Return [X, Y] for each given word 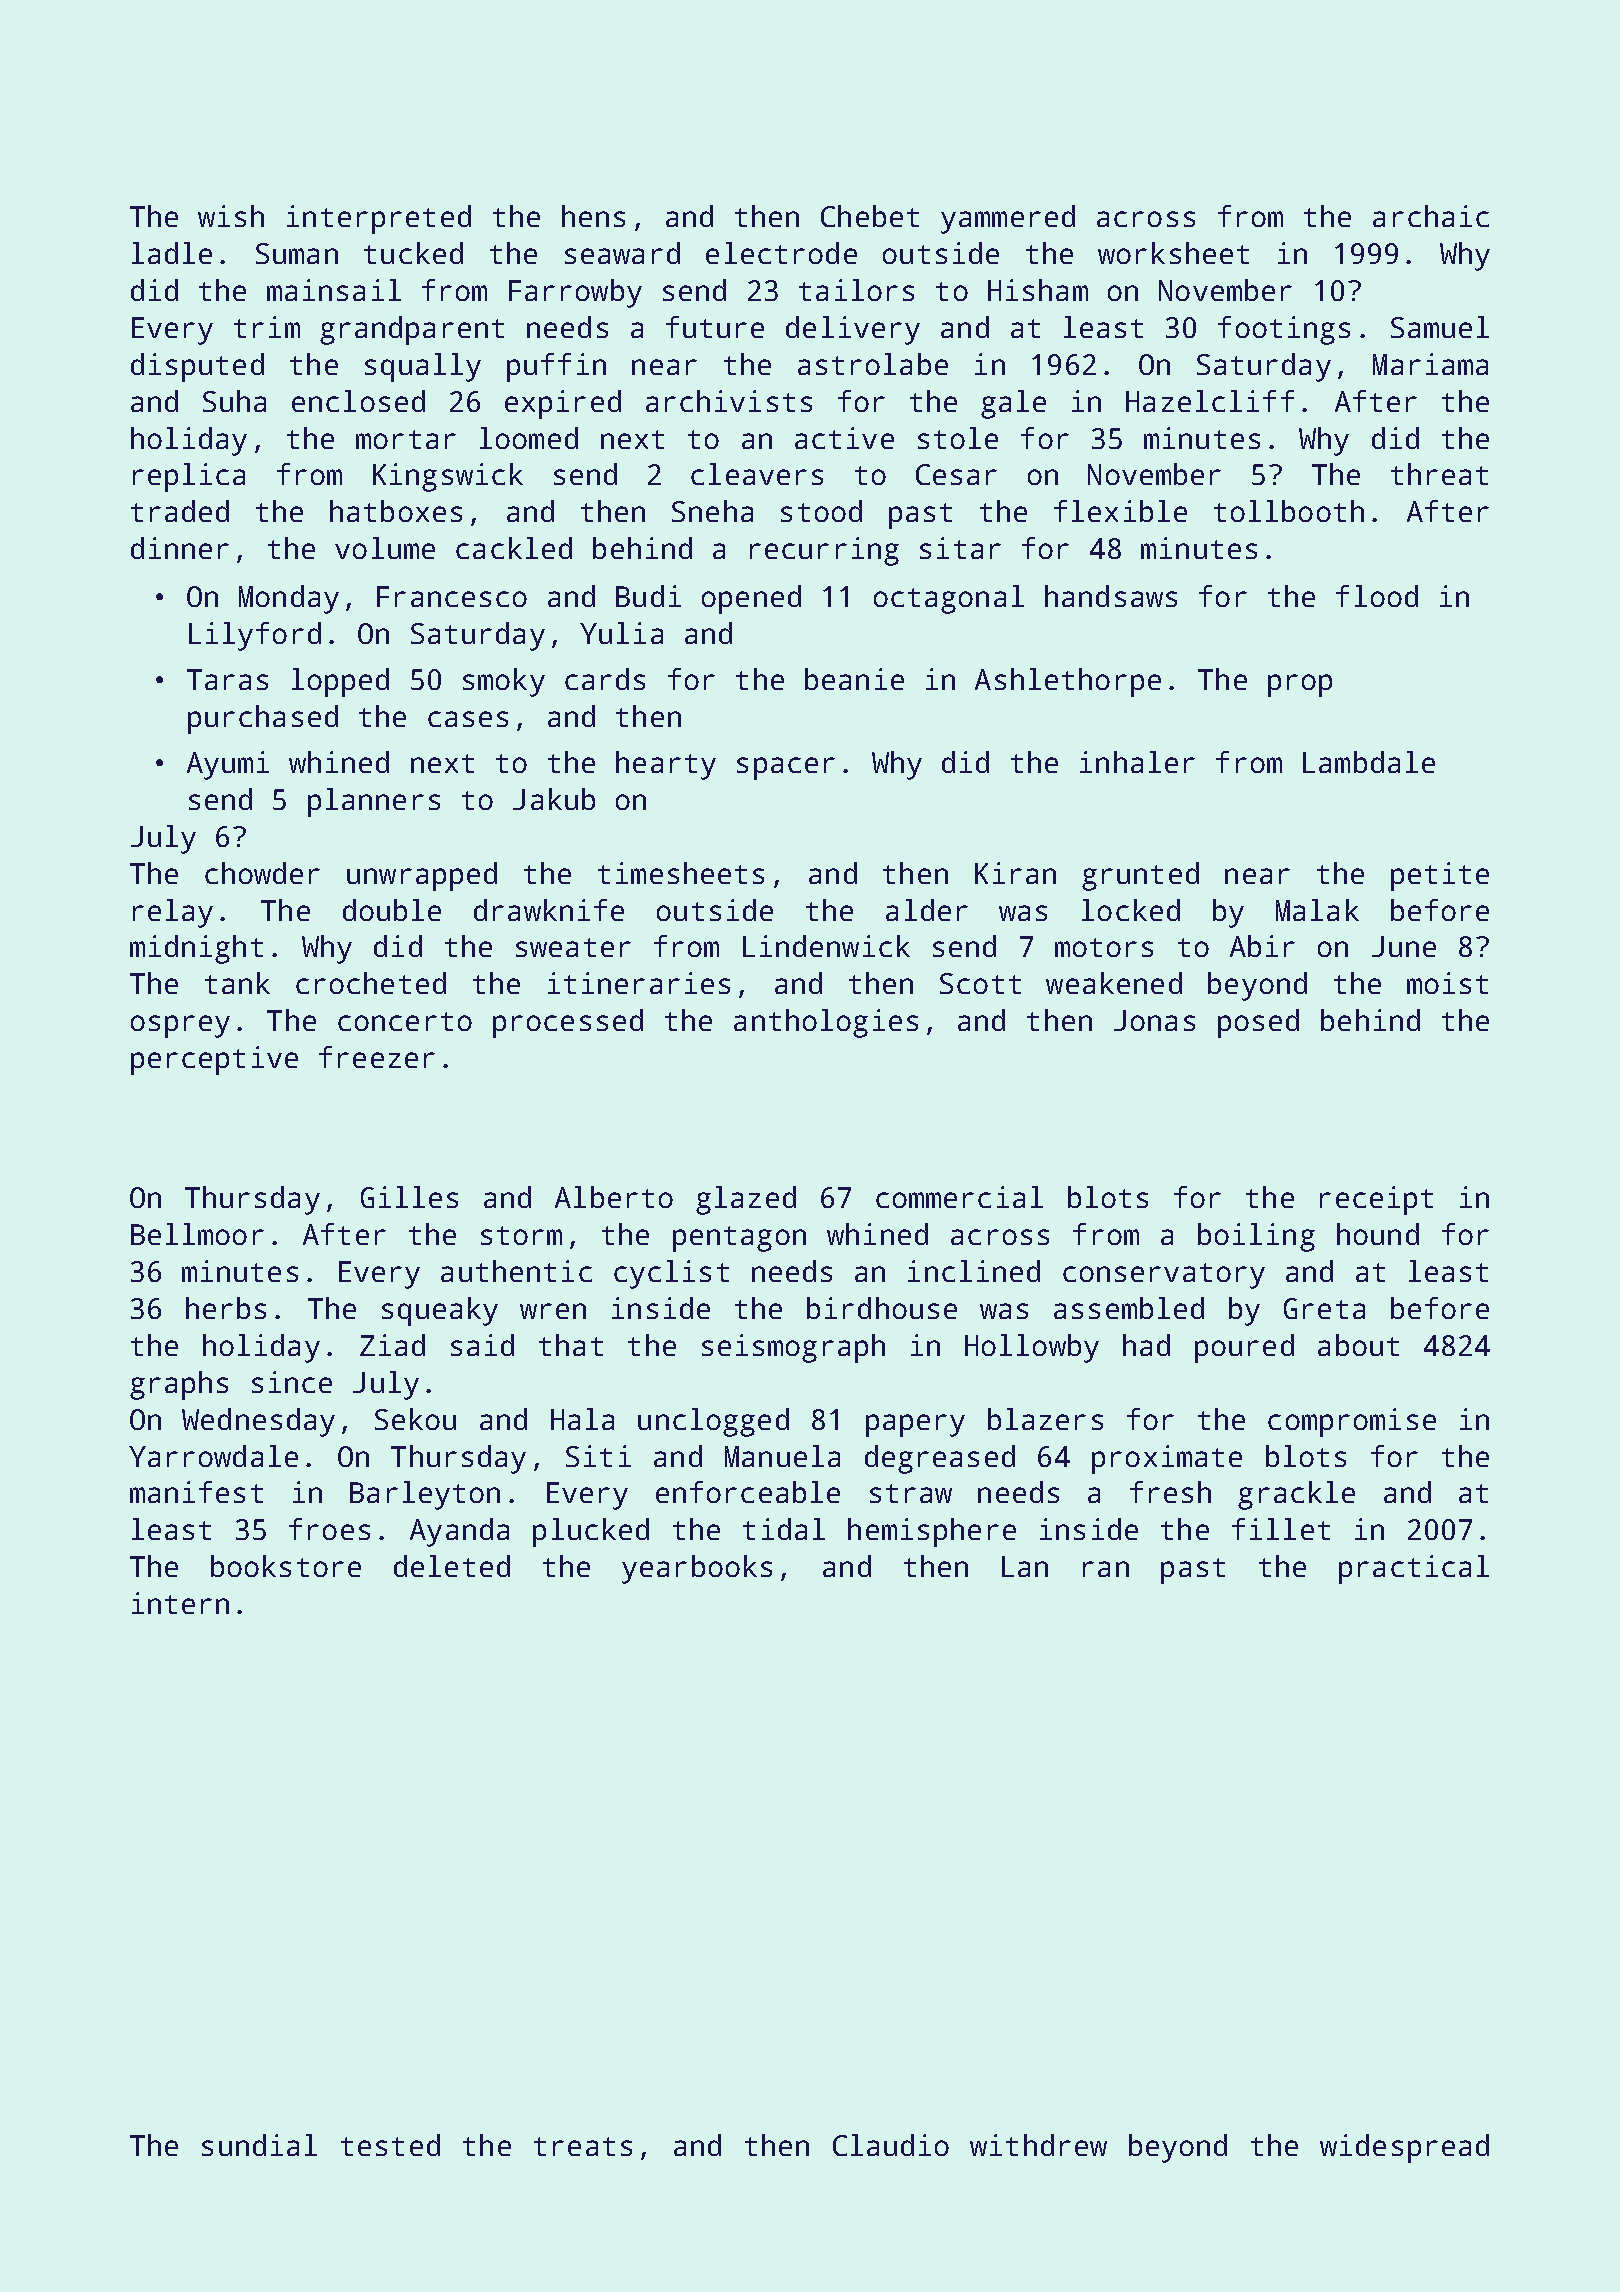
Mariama [1430, 364]
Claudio [891, 2145]
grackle [1296, 1495]
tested [390, 2145]
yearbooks [697, 1569]
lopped [340, 682]
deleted [452, 1566]
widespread [1404, 2148]
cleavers [757, 474]
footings [1284, 330]
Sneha [712, 511]
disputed [197, 367]
